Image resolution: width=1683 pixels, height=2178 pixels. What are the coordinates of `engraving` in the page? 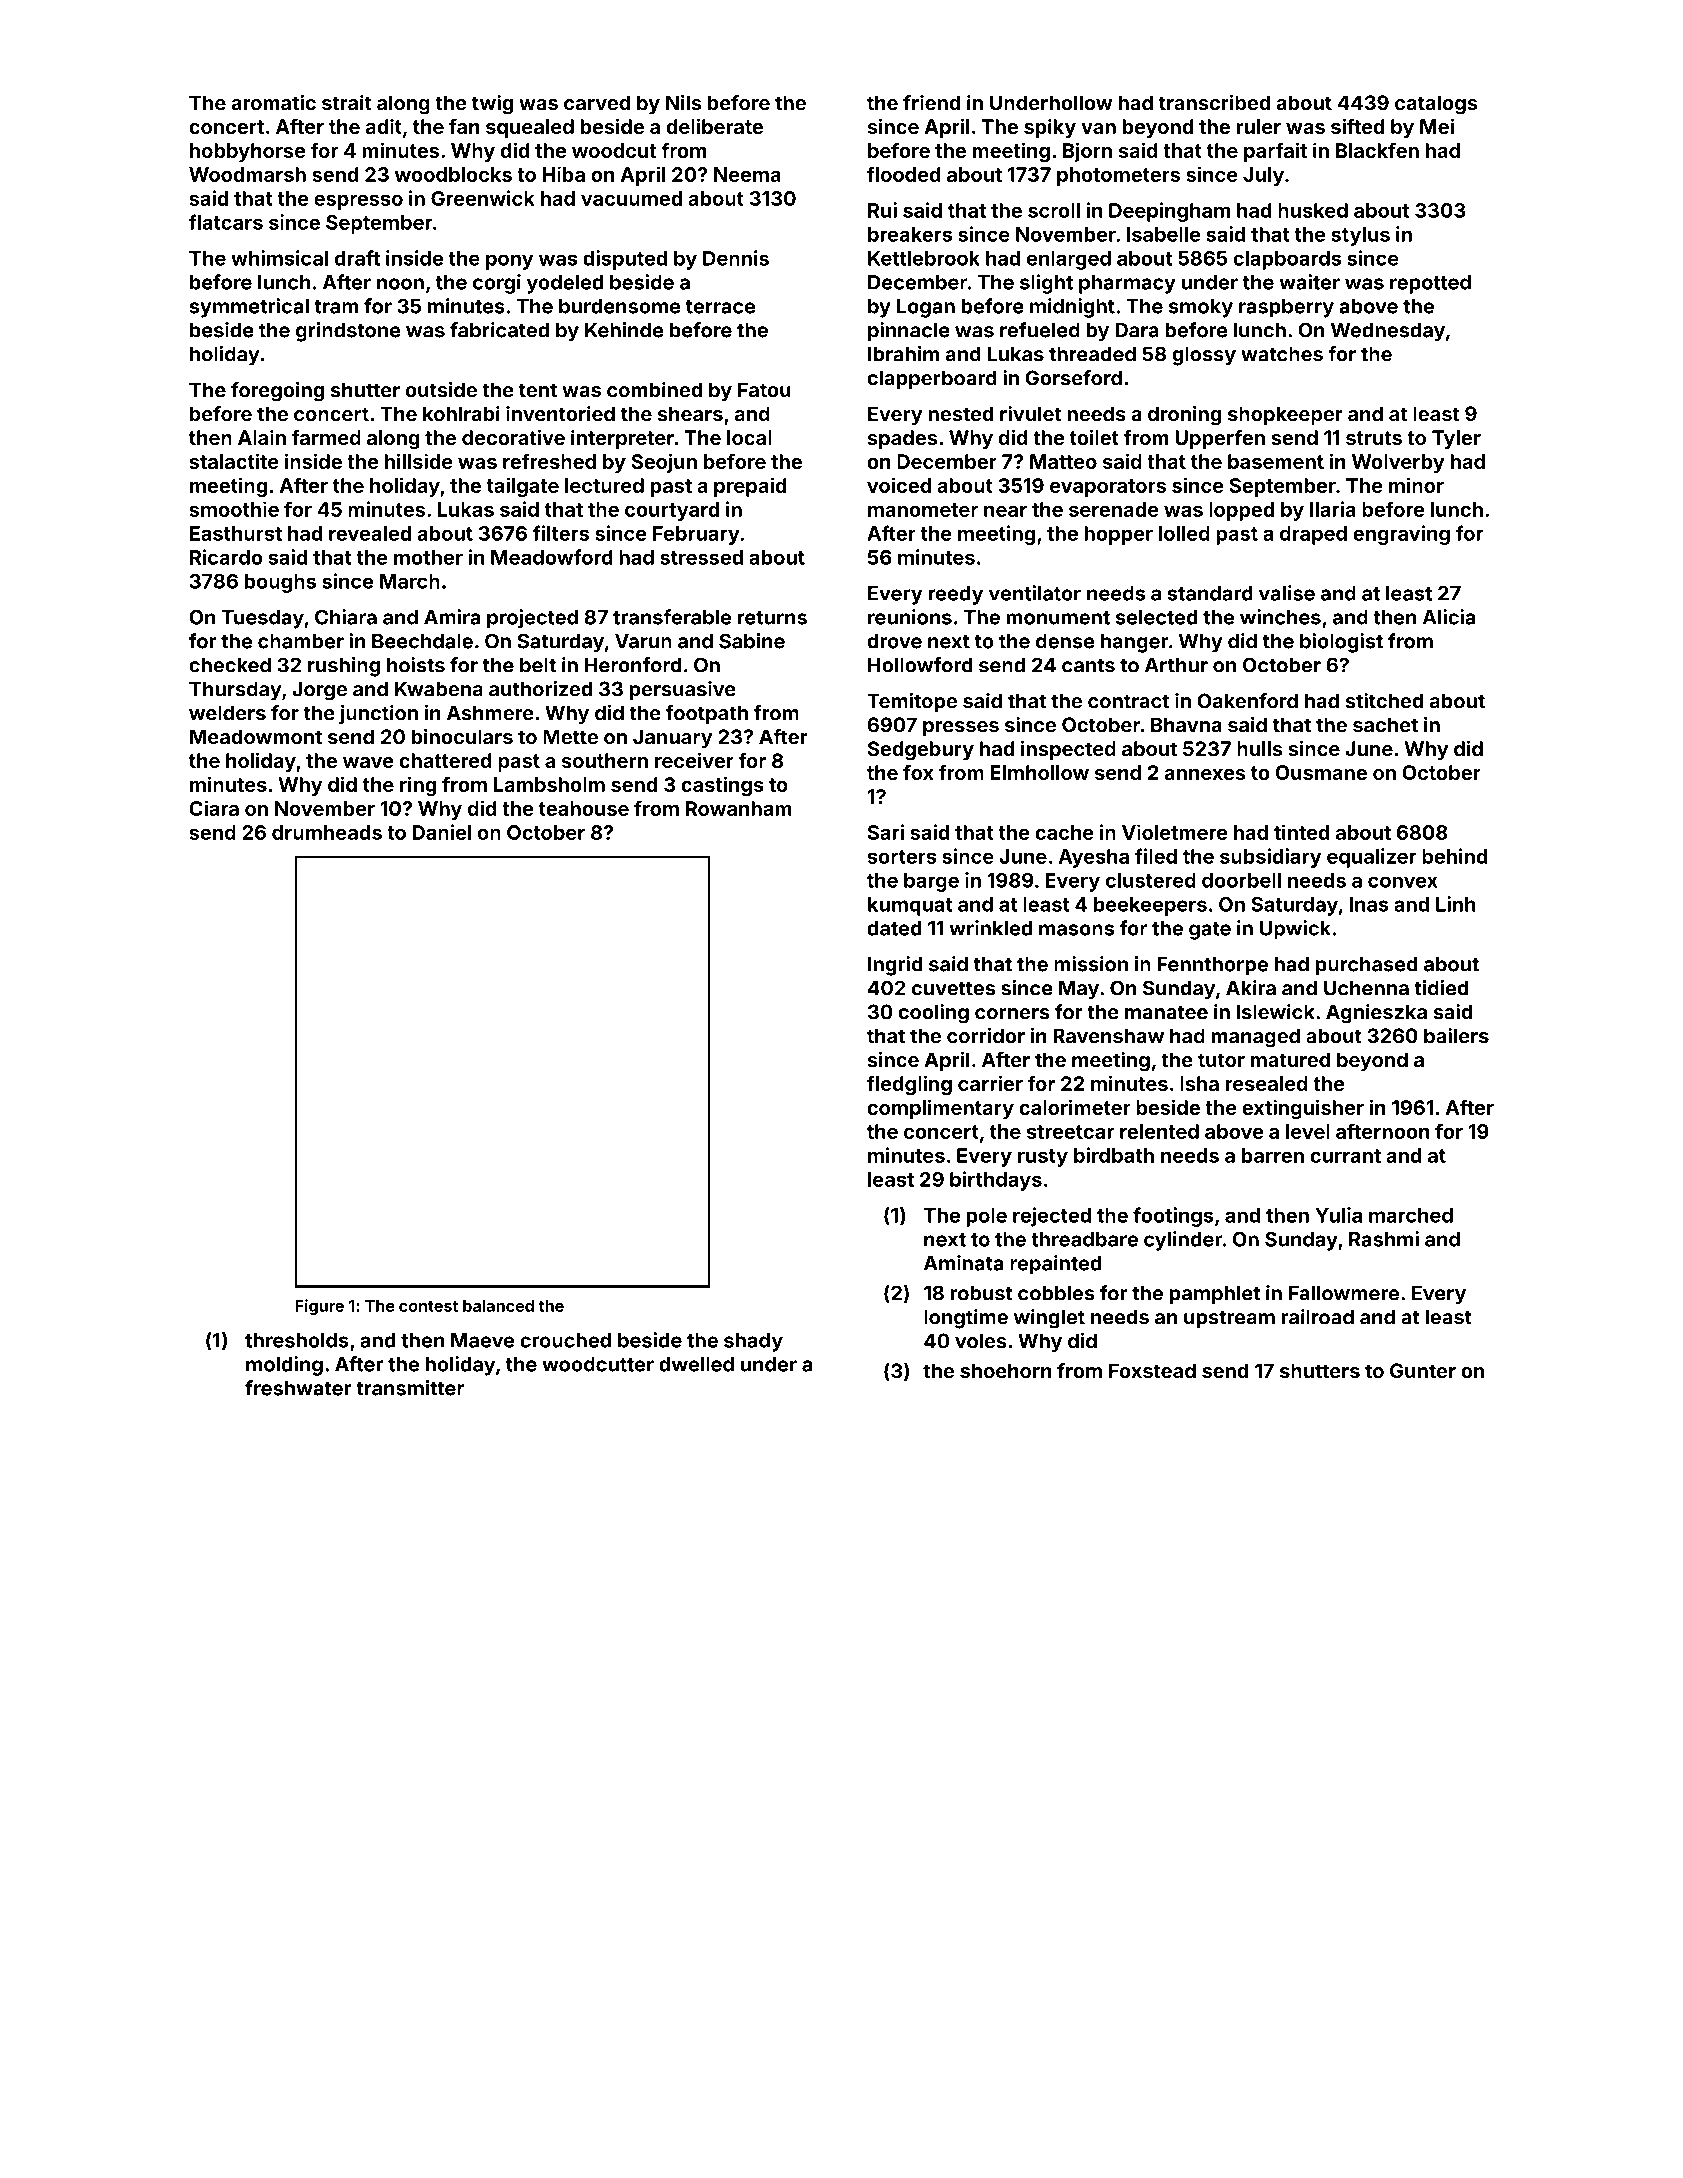 It's located at (1401, 535).
